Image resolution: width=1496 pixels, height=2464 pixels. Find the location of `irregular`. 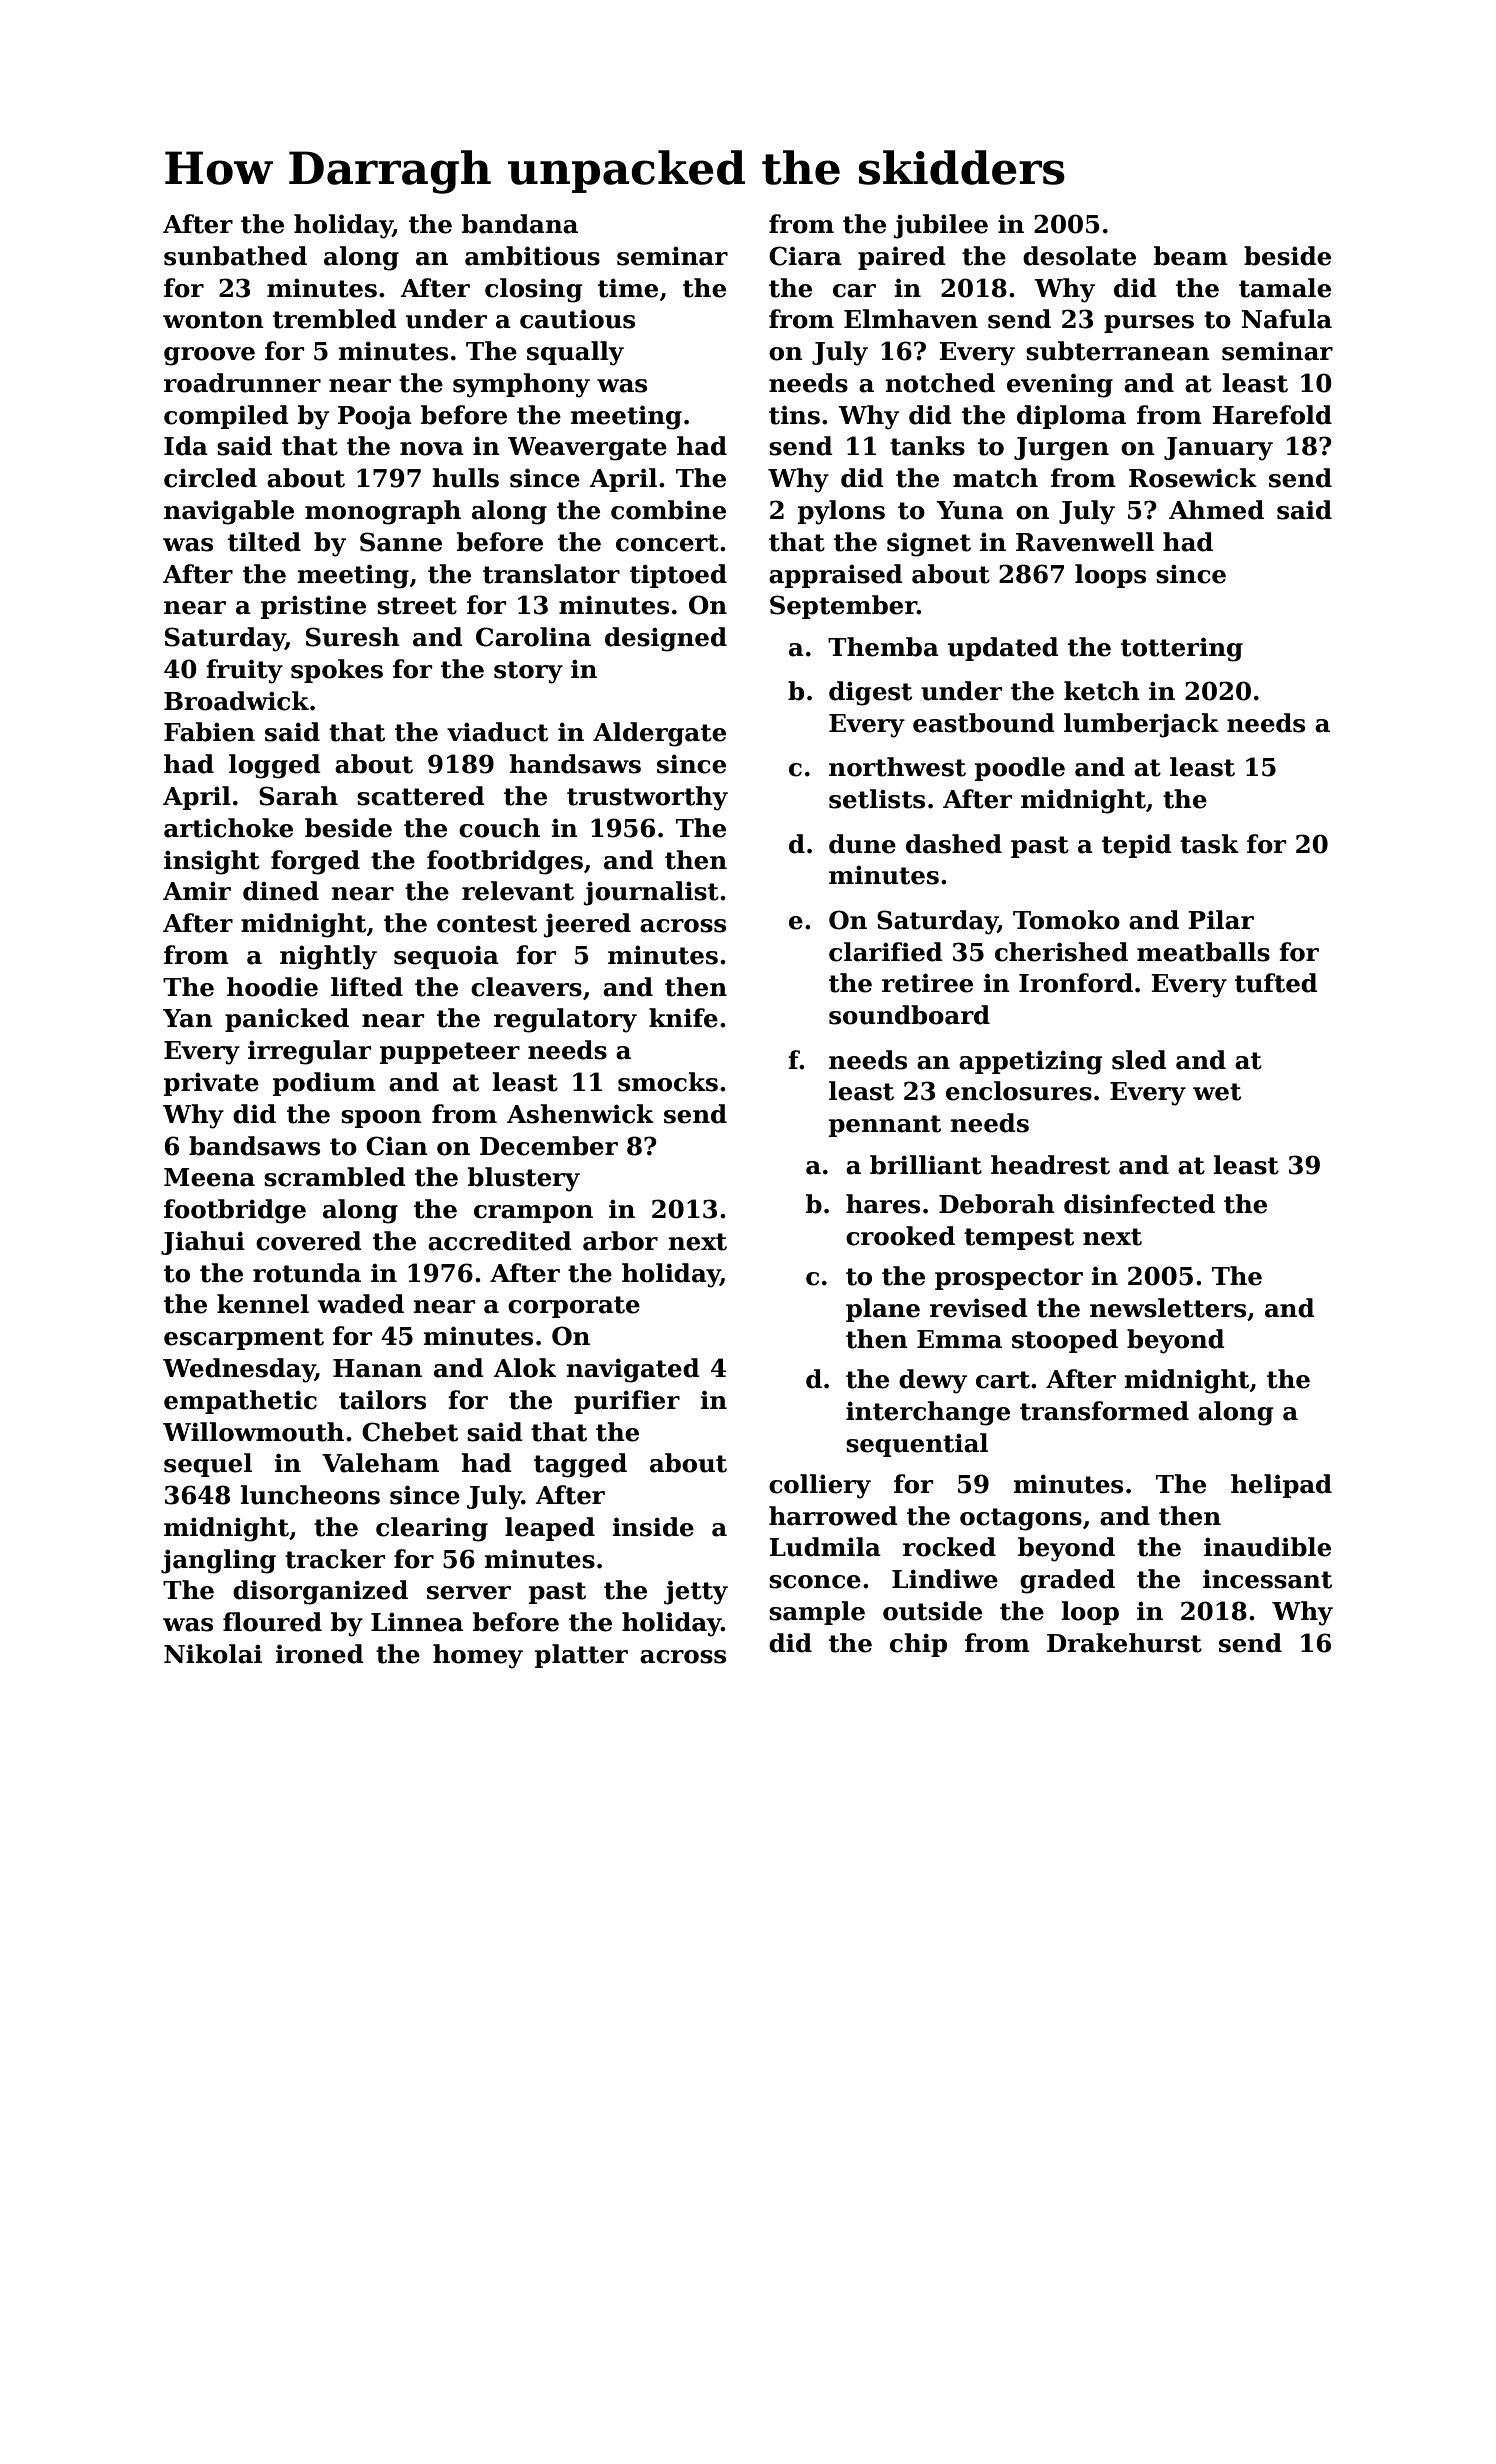

irregular is located at coordinates (309, 1052).
